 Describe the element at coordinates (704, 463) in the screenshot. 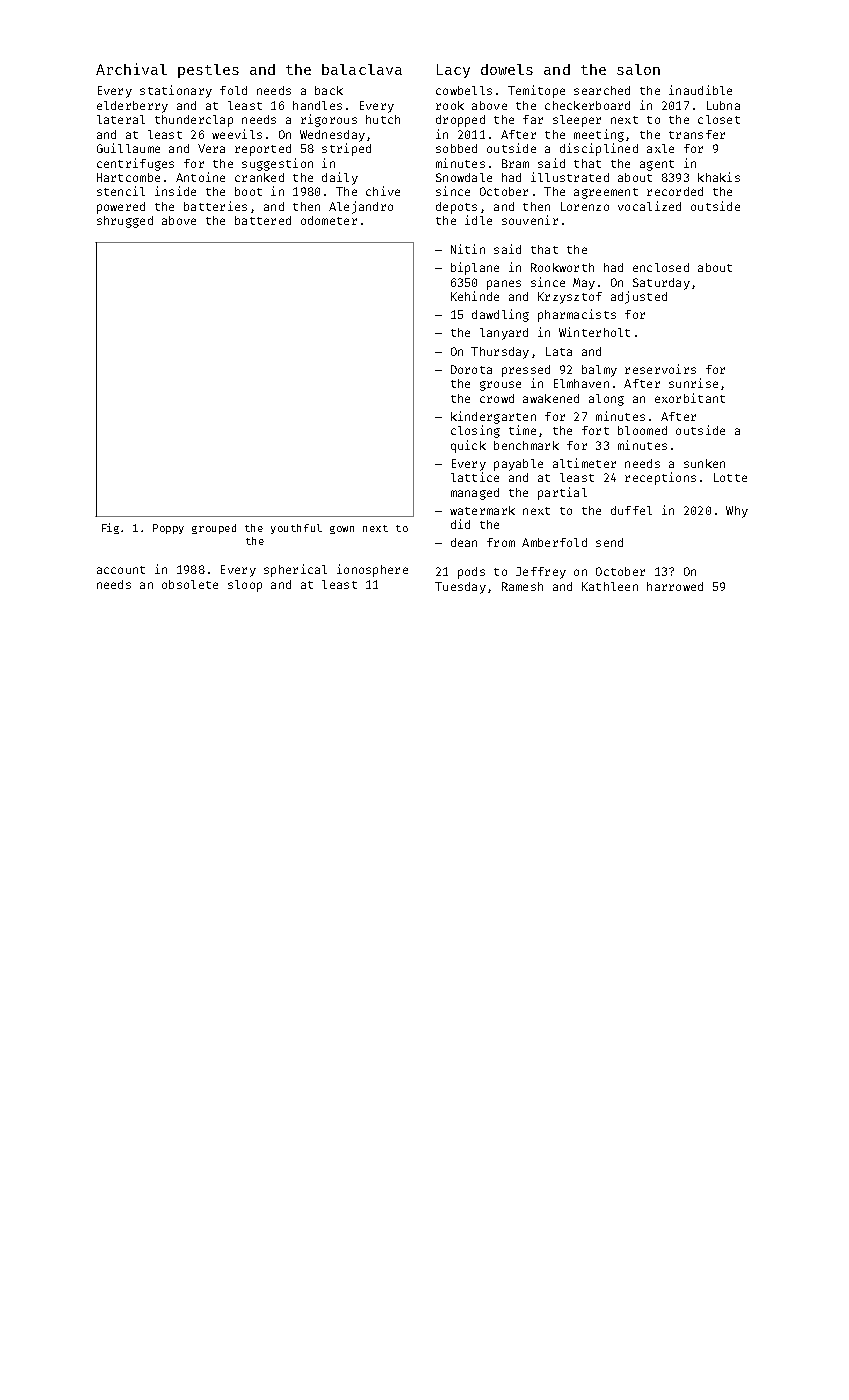

I see `sunken` at that location.
